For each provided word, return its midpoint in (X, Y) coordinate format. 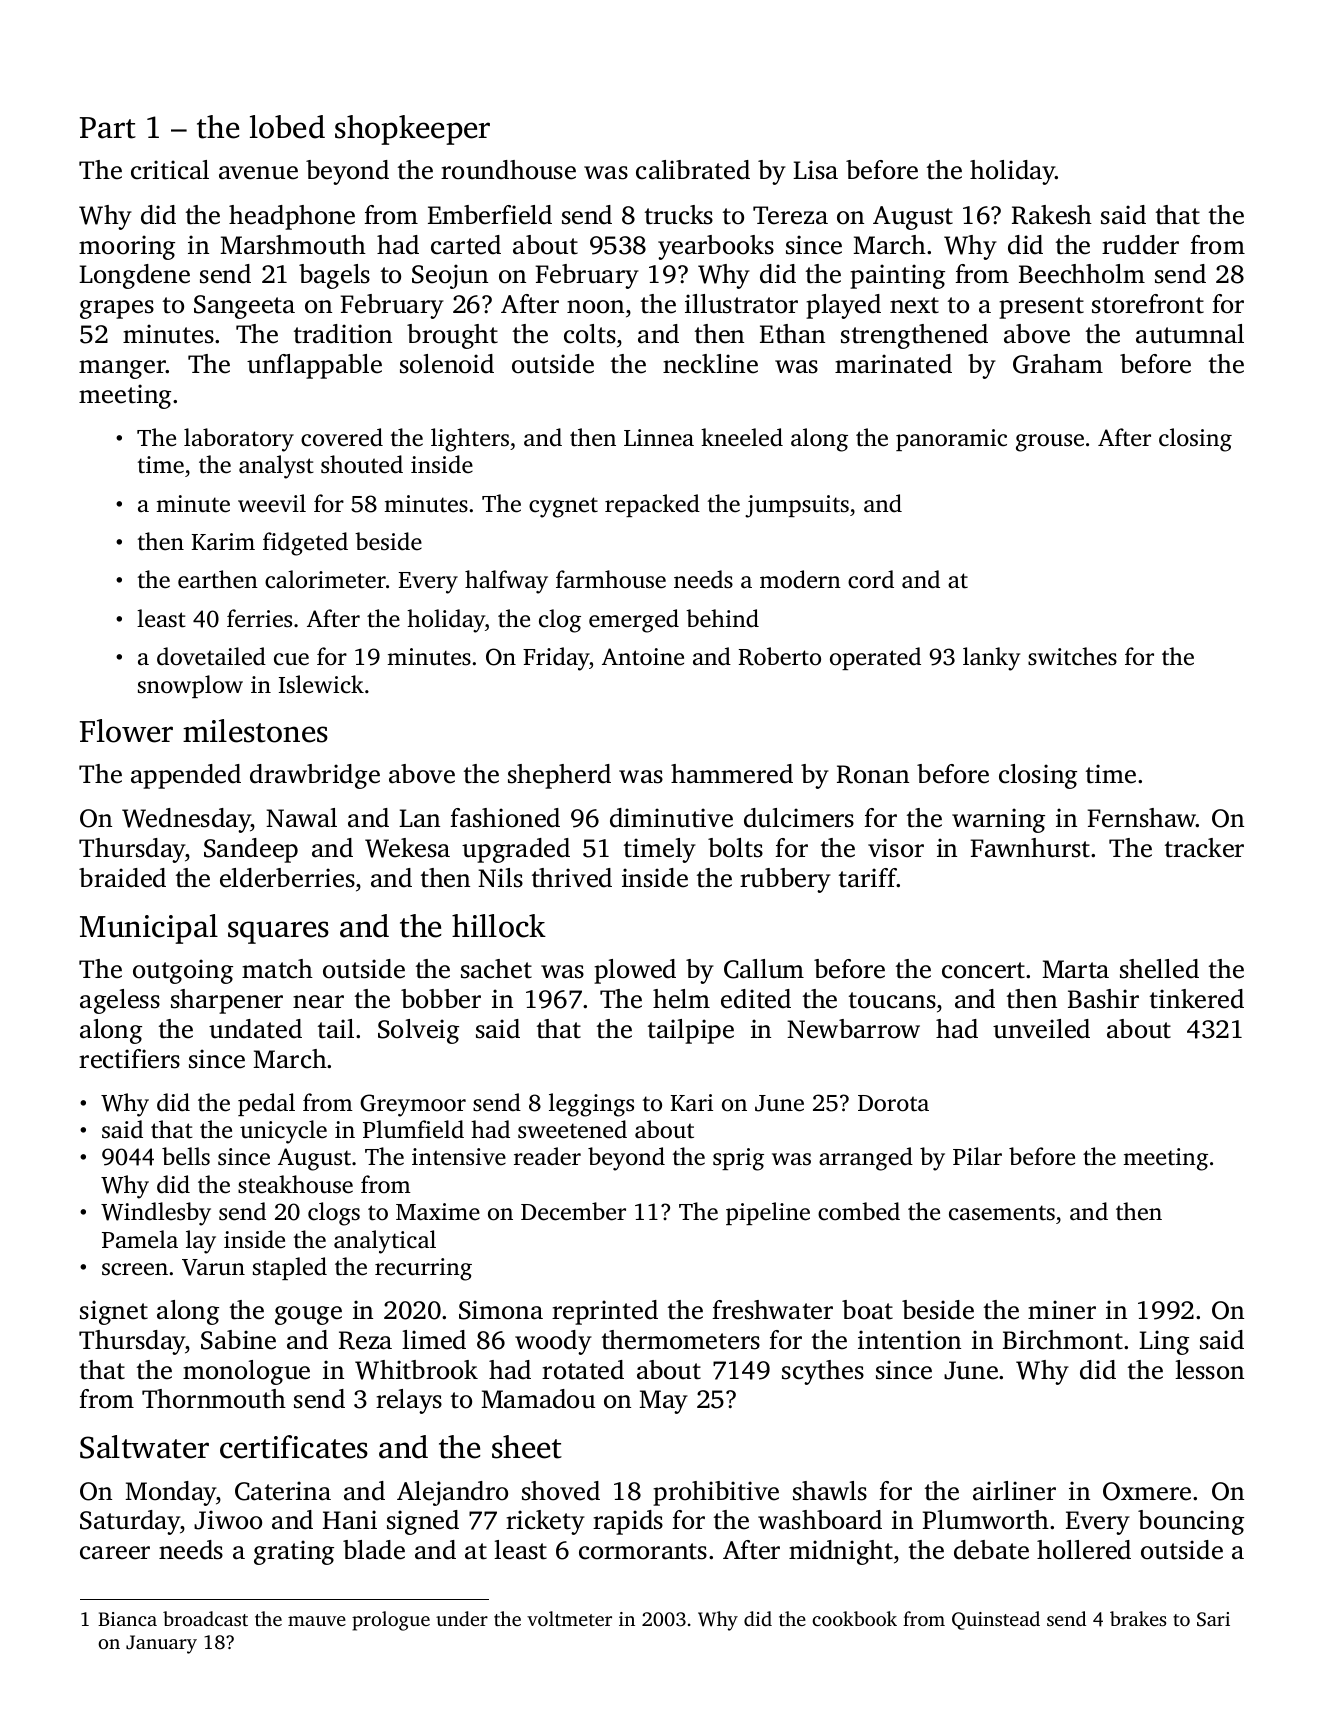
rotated (583, 1370)
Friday (556, 659)
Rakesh (1052, 215)
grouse (1050, 443)
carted (466, 245)
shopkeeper (412, 130)
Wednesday (186, 820)
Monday (171, 1493)
